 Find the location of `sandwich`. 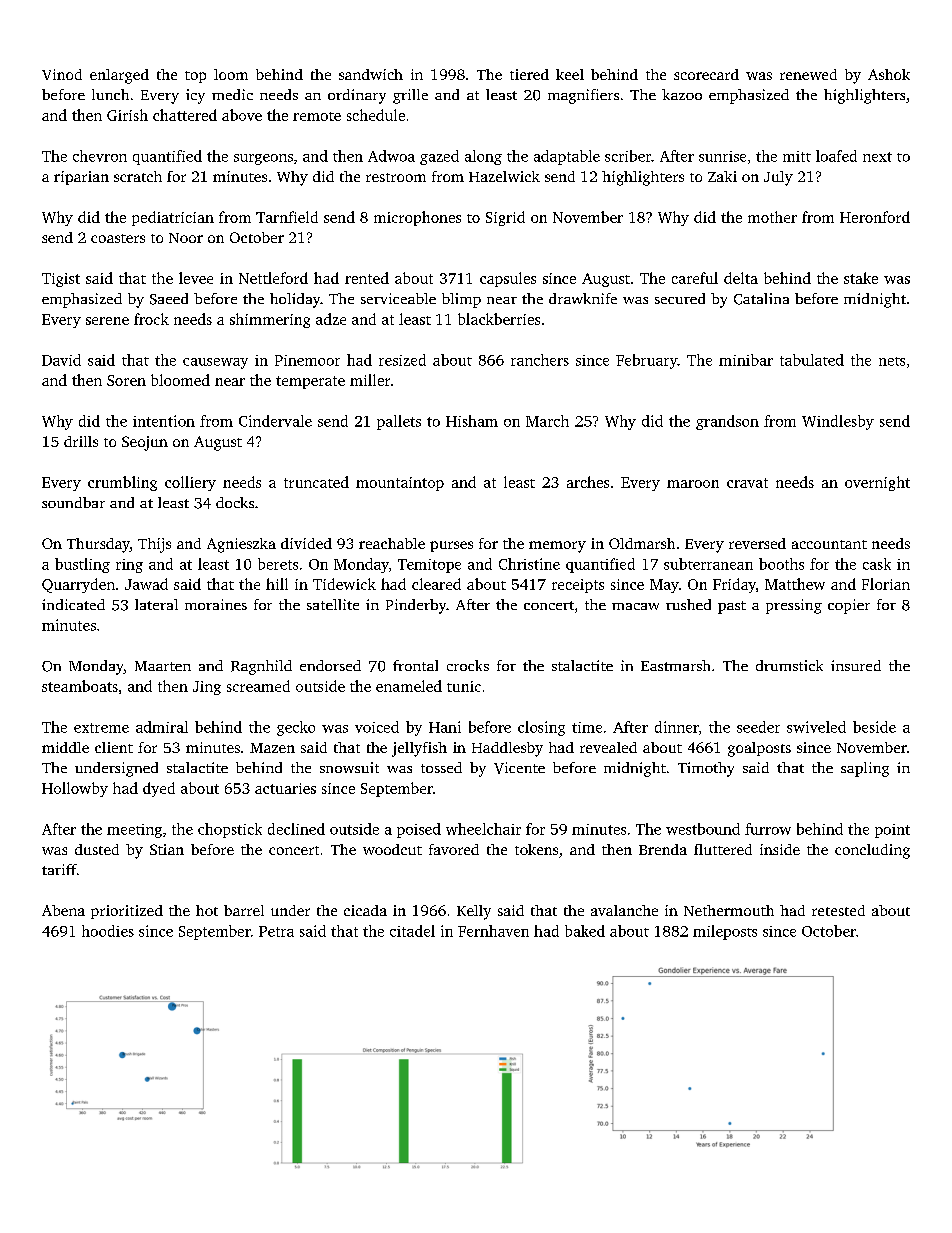

sandwich is located at coordinates (371, 74).
